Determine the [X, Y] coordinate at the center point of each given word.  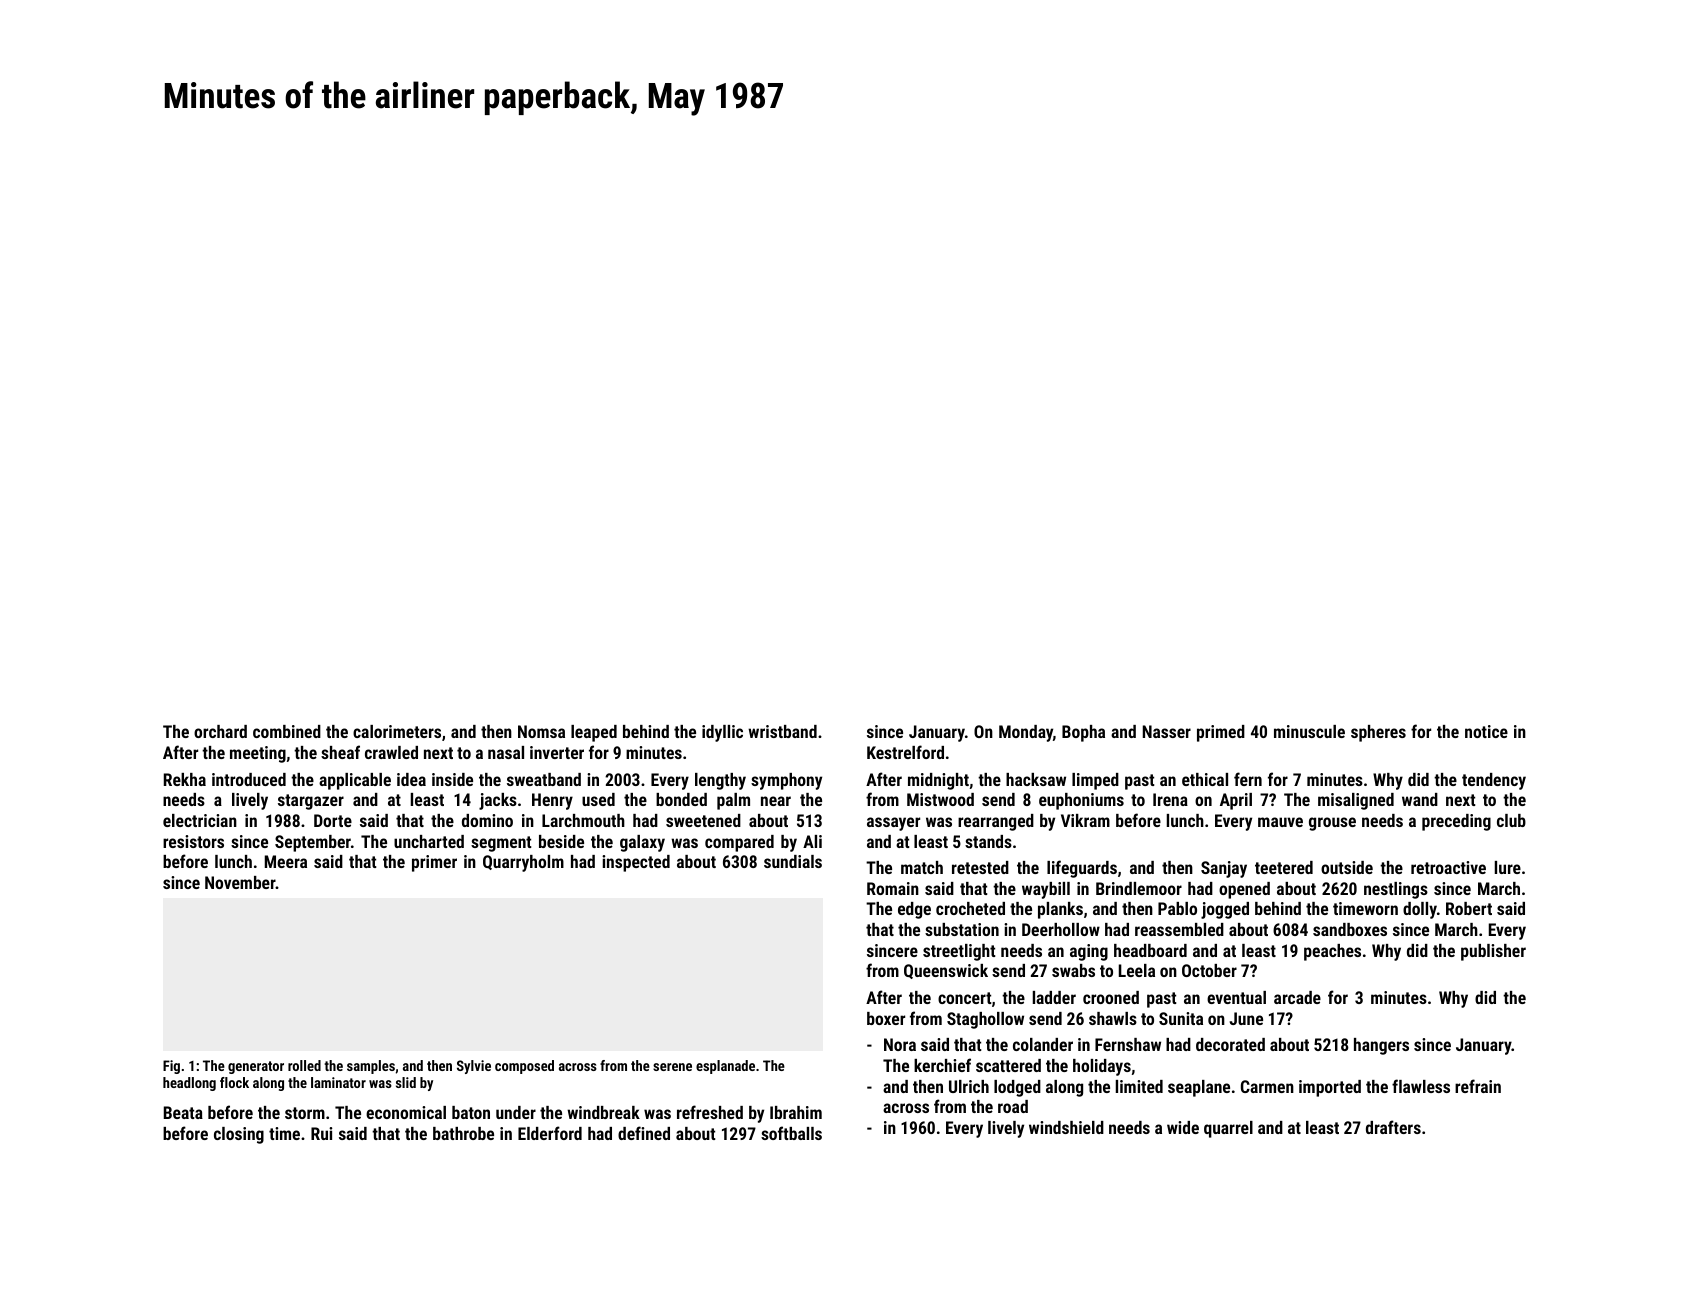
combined [287, 731]
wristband [782, 731]
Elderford [550, 1133]
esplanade [725, 1067]
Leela [1137, 970]
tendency [1494, 781]
